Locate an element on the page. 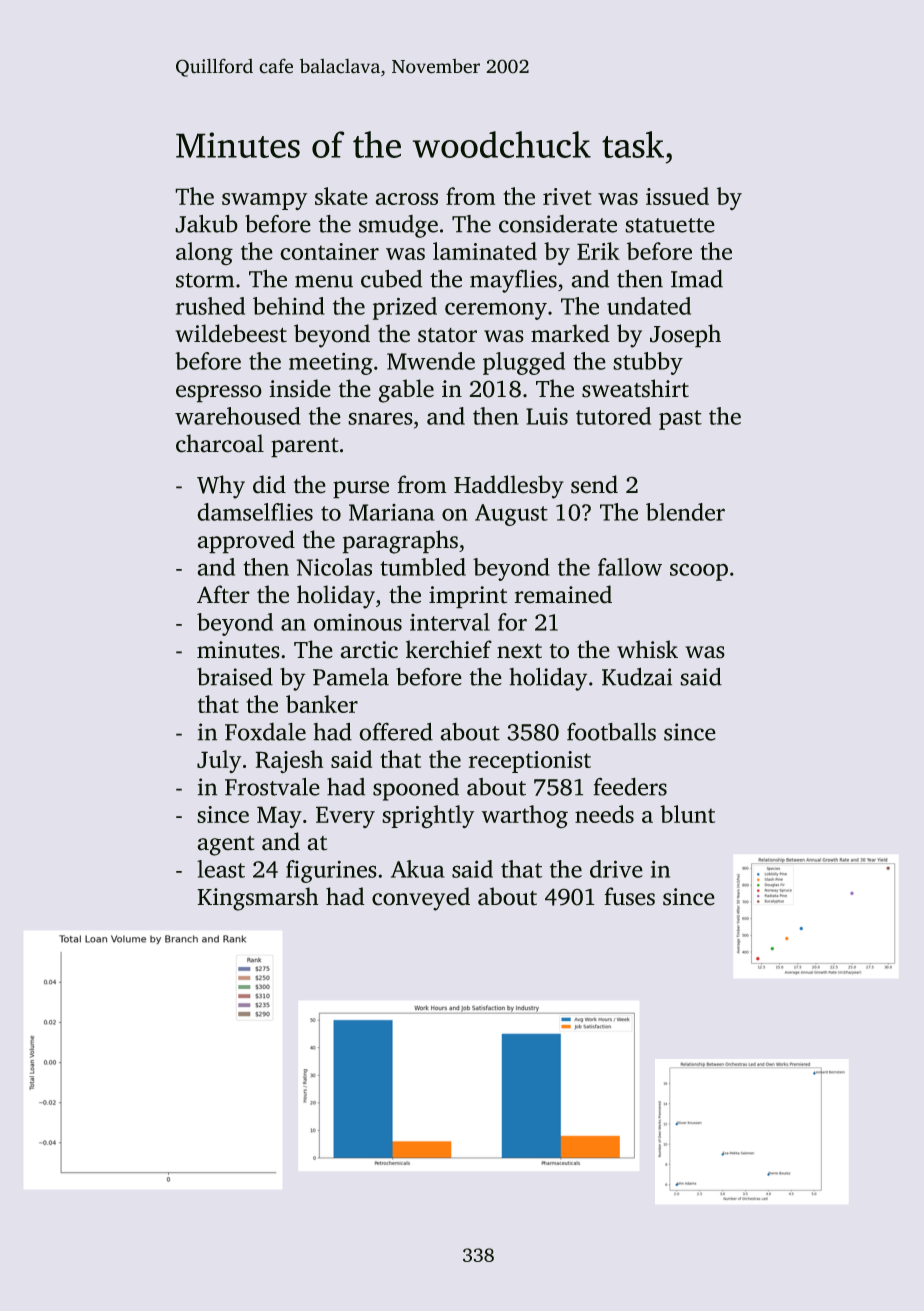 The image size is (924, 1311). skate is located at coordinates (341, 196).
